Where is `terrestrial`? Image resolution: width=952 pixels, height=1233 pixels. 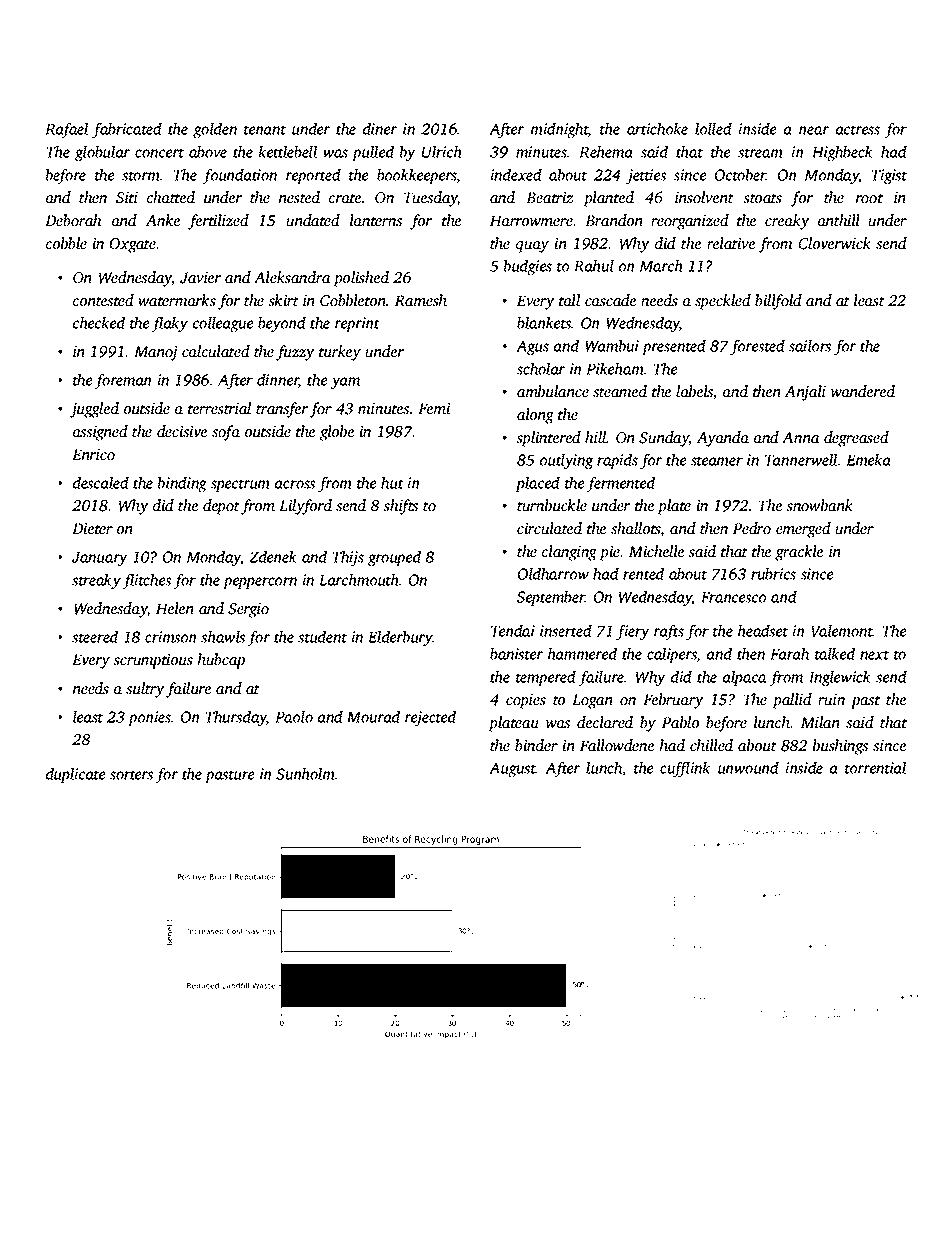
terrestrial is located at coordinates (219, 408).
